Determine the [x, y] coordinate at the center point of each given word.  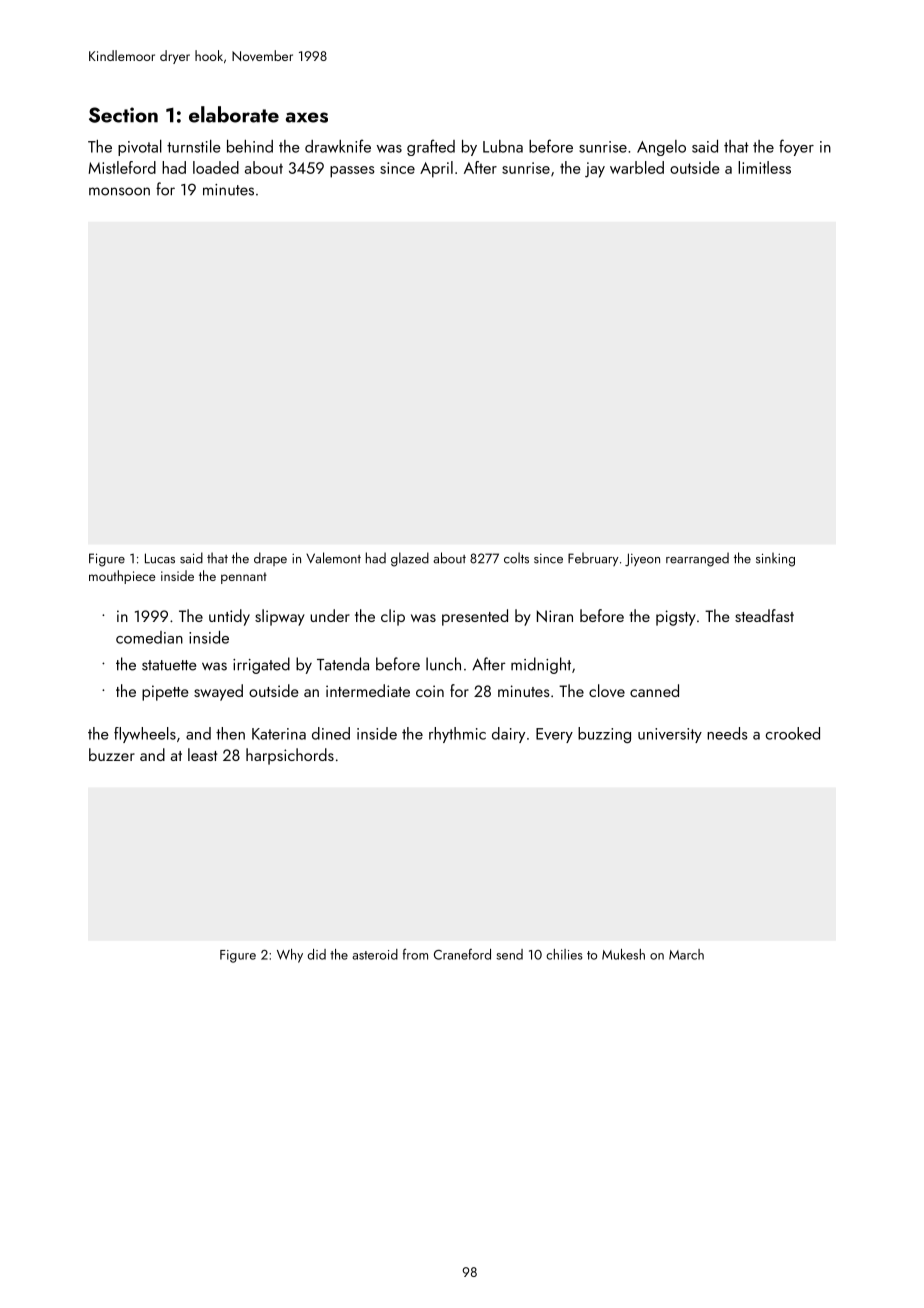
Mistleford [122, 167]
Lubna [503, 146]
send [509, 954]
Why [290, 956]
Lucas [160, 558]
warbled [637, 167]
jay [595, 170]
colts [516, 558]
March [686, 954]
